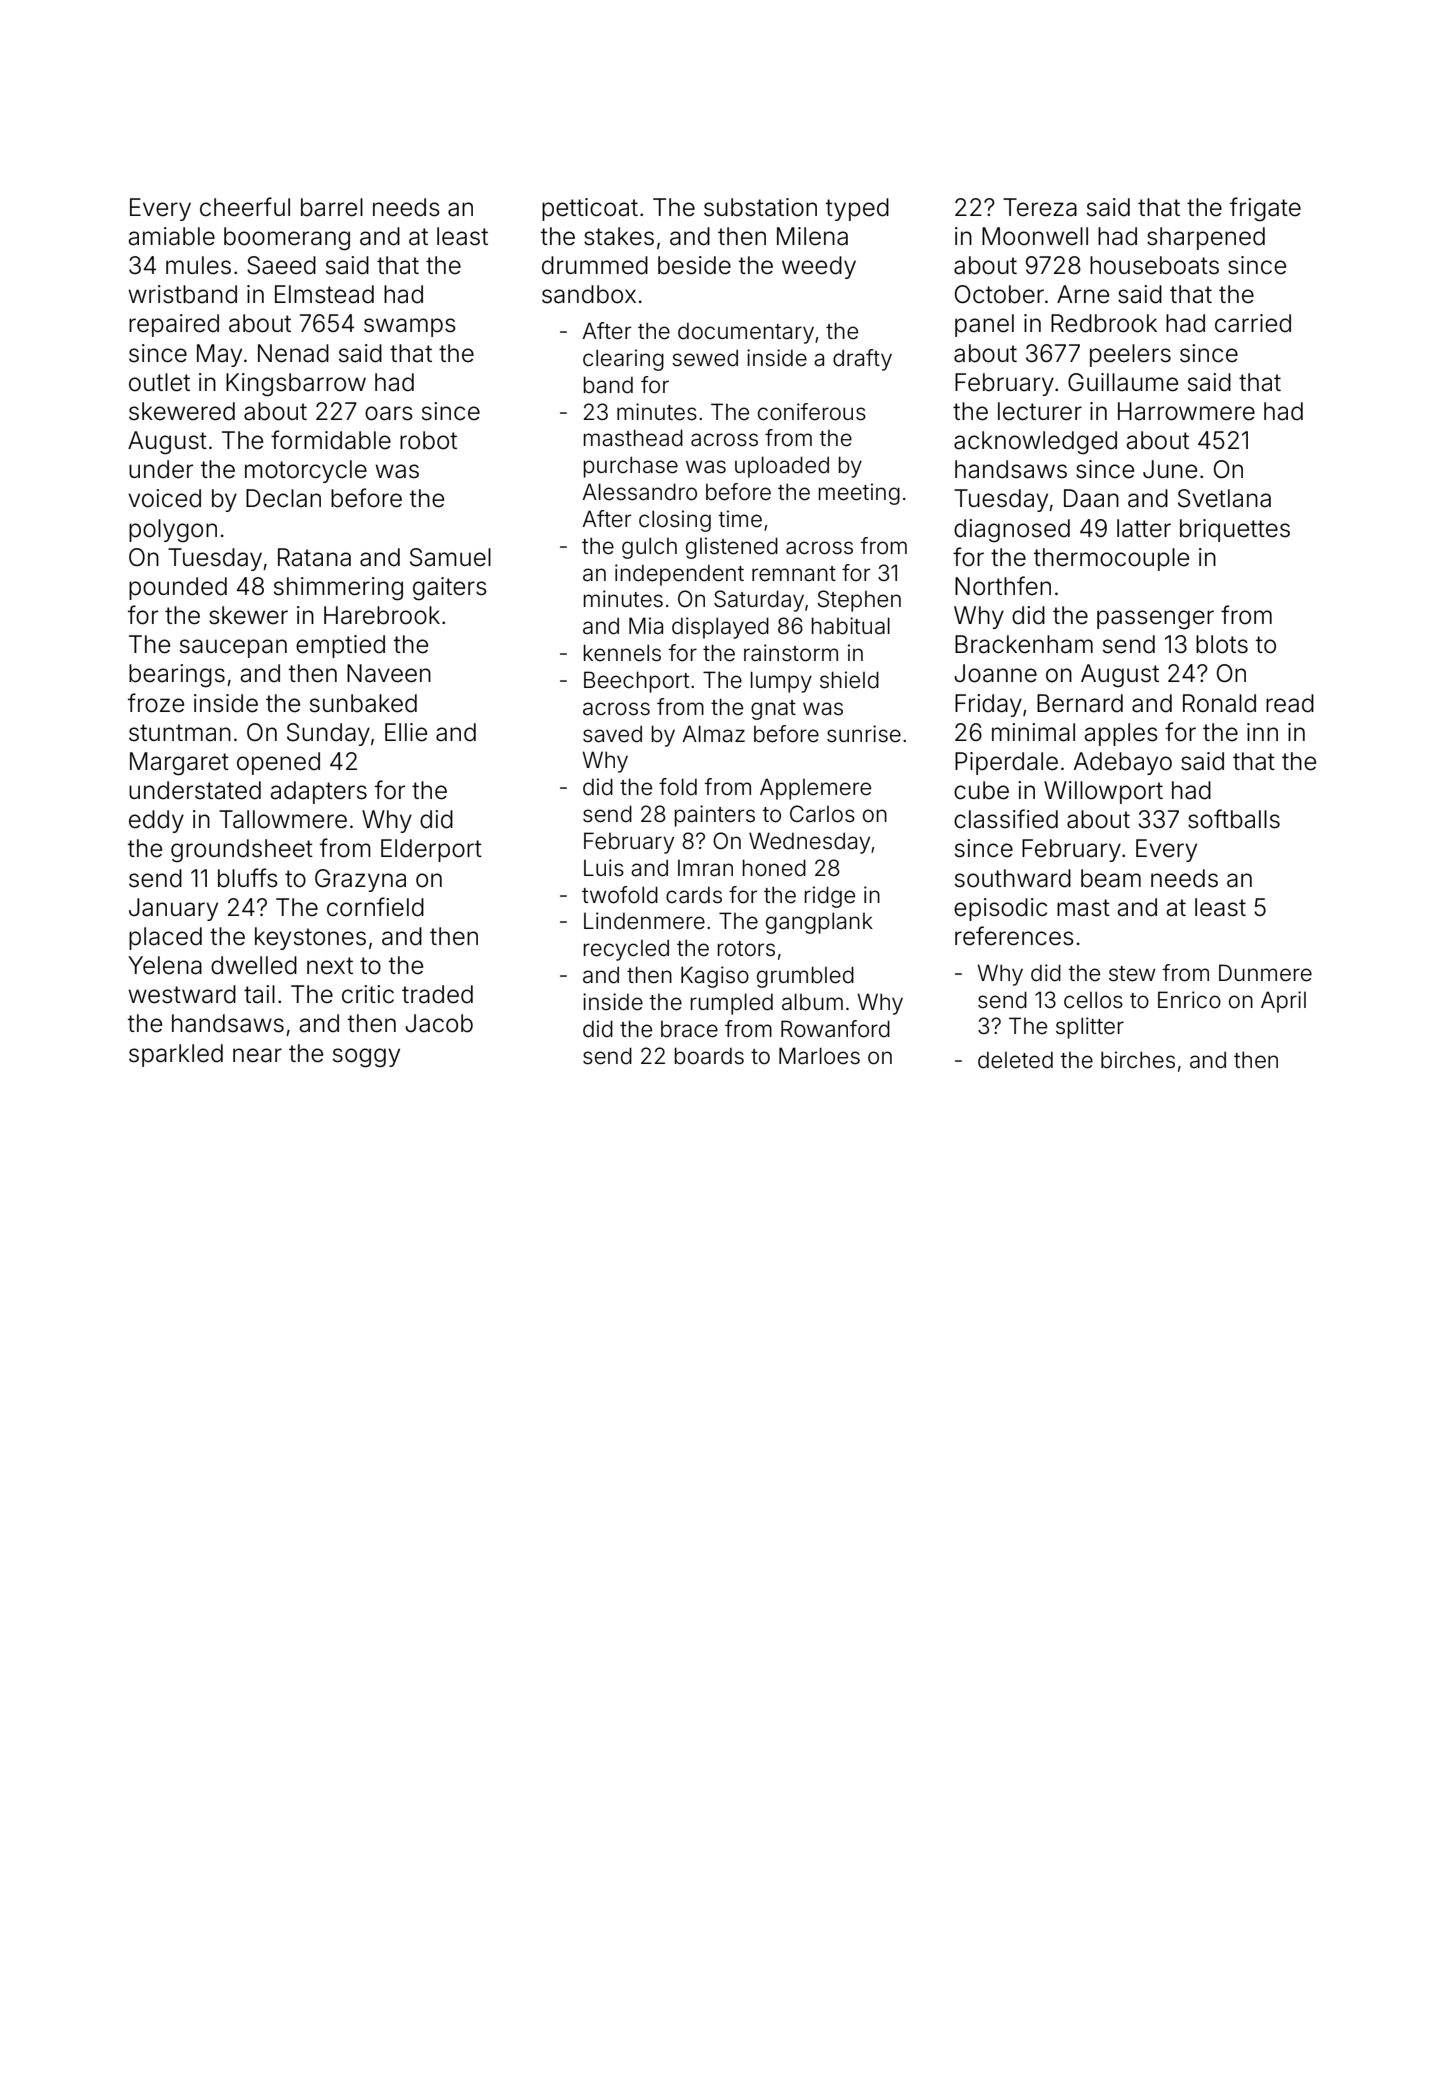 The height and width of the document is (2100, 1450). Describe the element at coordinates (1253, 323) in the document. I see `carried` at that location.
